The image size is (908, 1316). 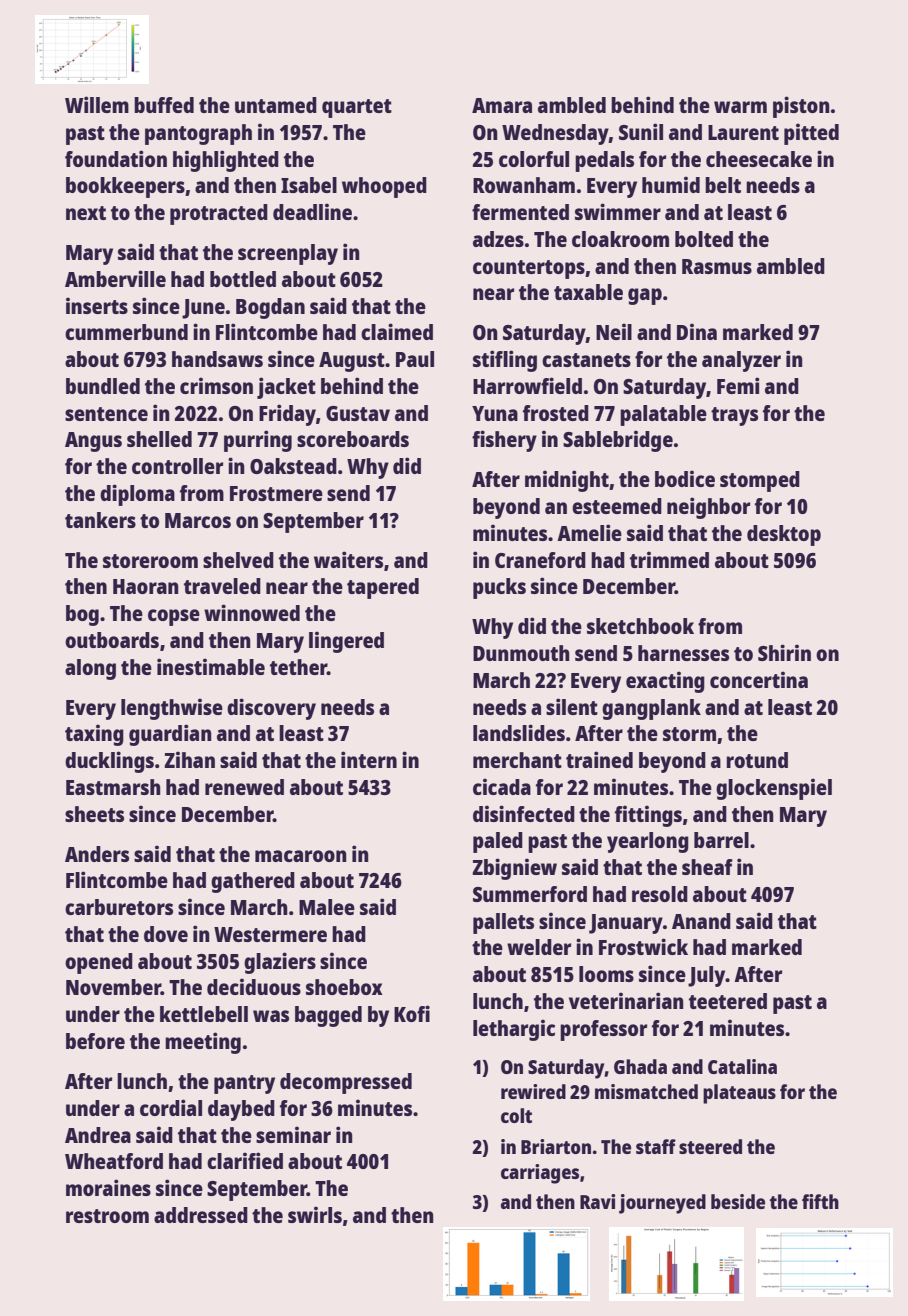 I want to click on Dunmouth, so click(x=521, y=653).
